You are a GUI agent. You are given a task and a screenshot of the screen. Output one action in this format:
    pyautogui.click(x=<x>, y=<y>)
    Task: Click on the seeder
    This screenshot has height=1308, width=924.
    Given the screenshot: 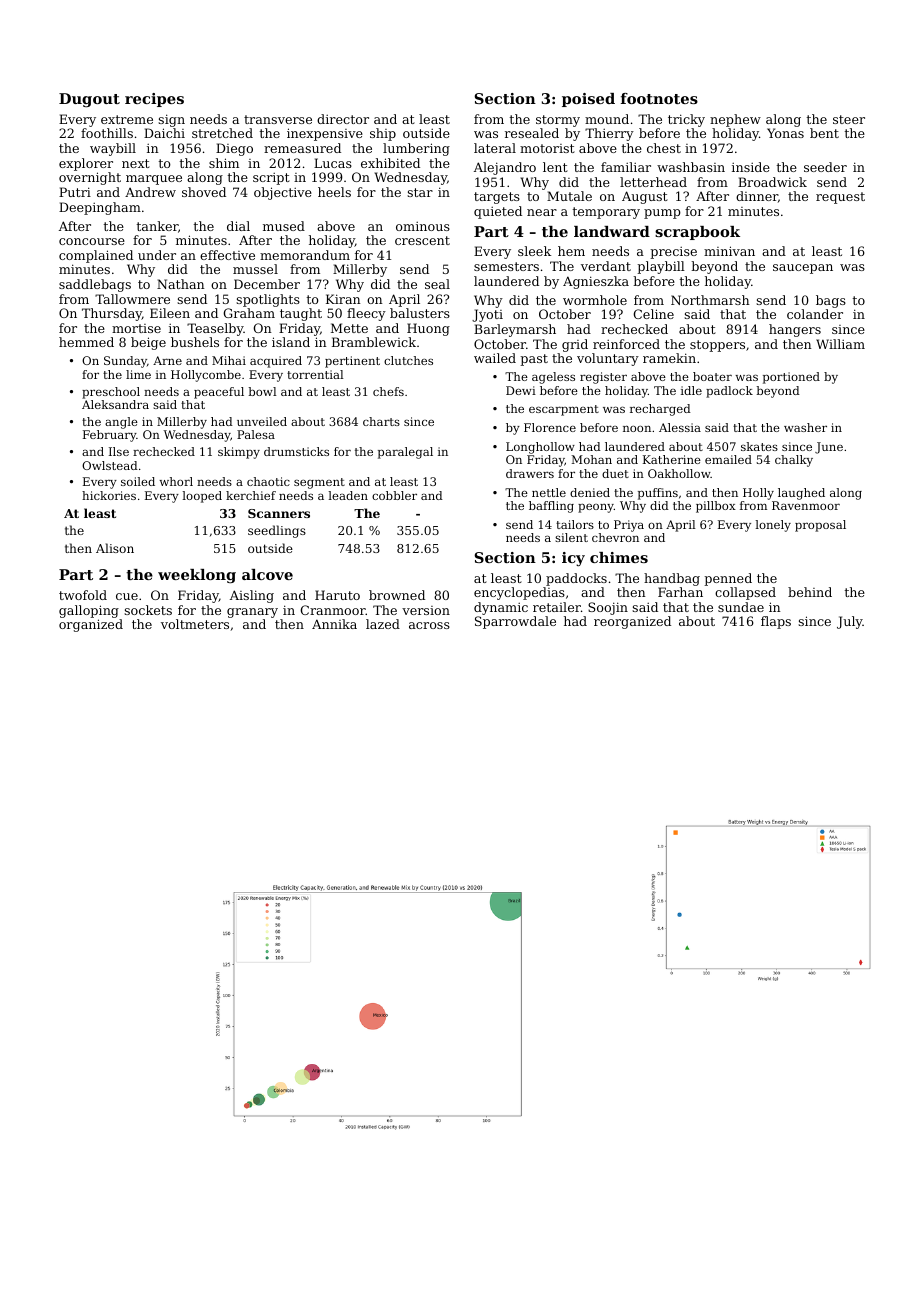 What is the action you would take?
    pyautogui.click(x=825, y=167)
